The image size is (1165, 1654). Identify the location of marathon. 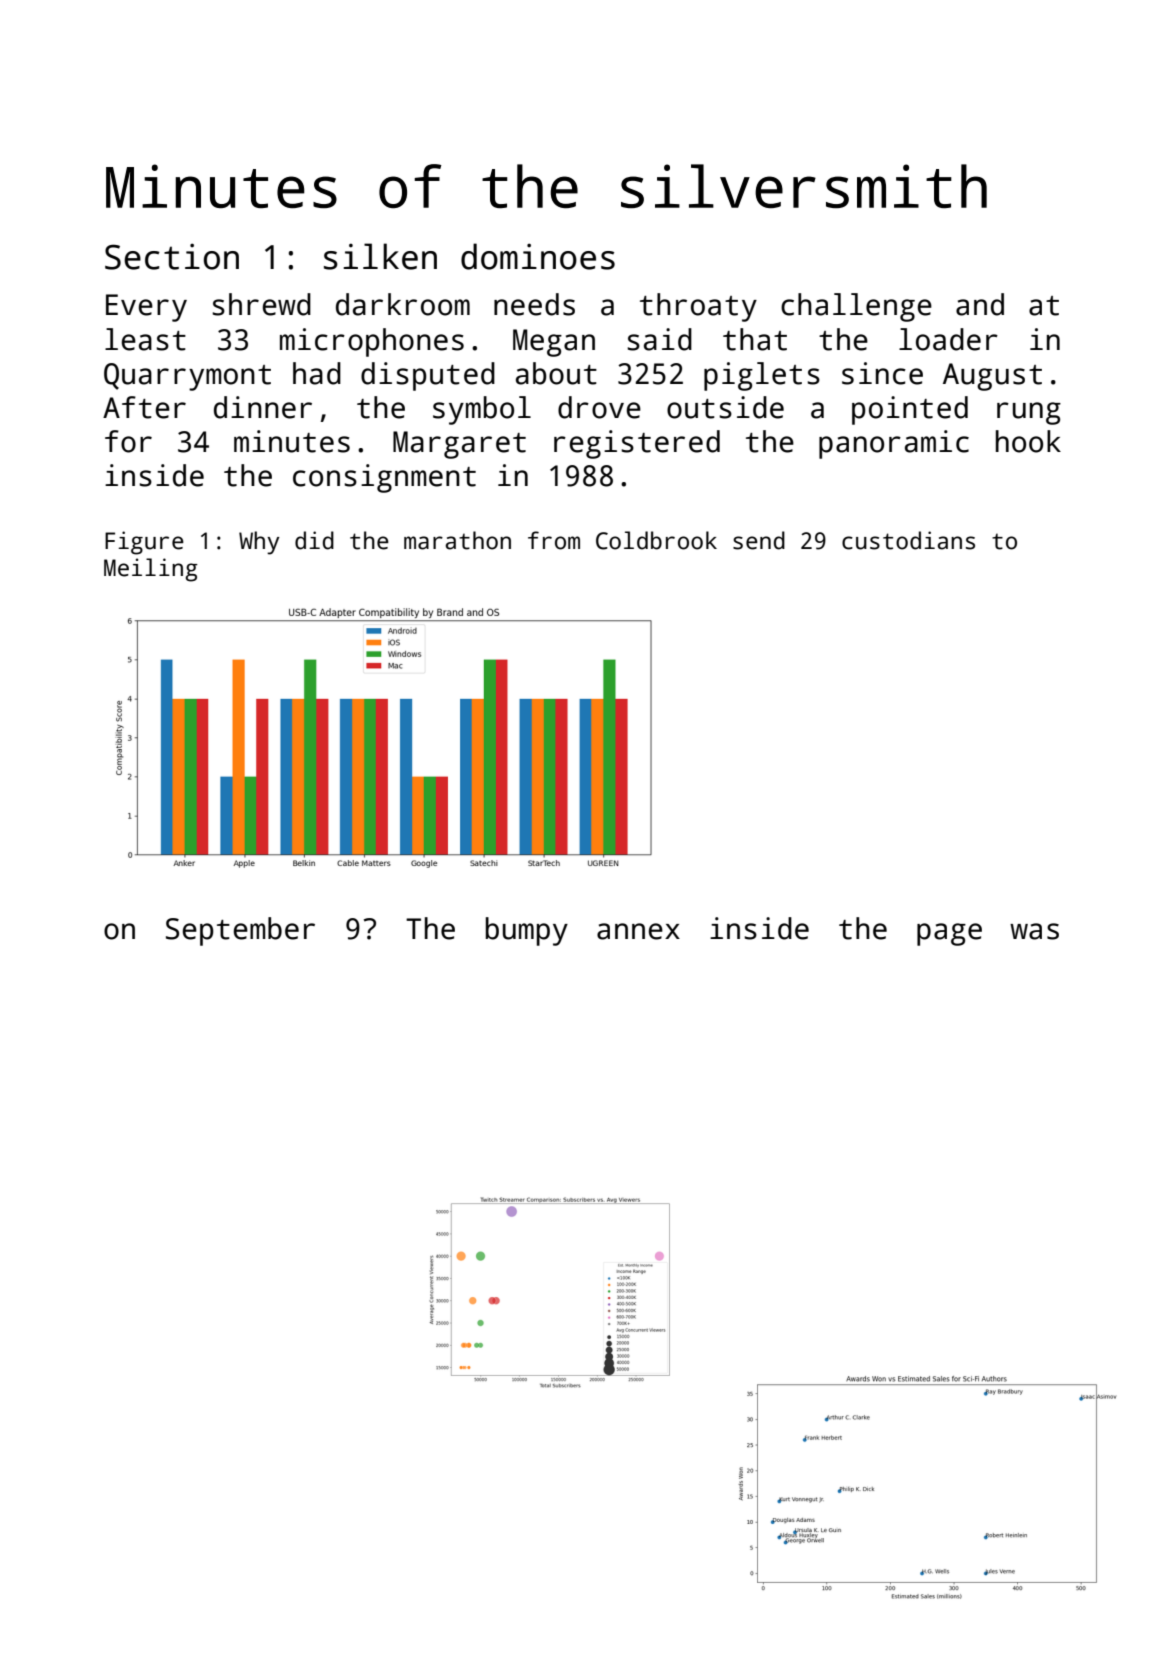
(457, 540).
